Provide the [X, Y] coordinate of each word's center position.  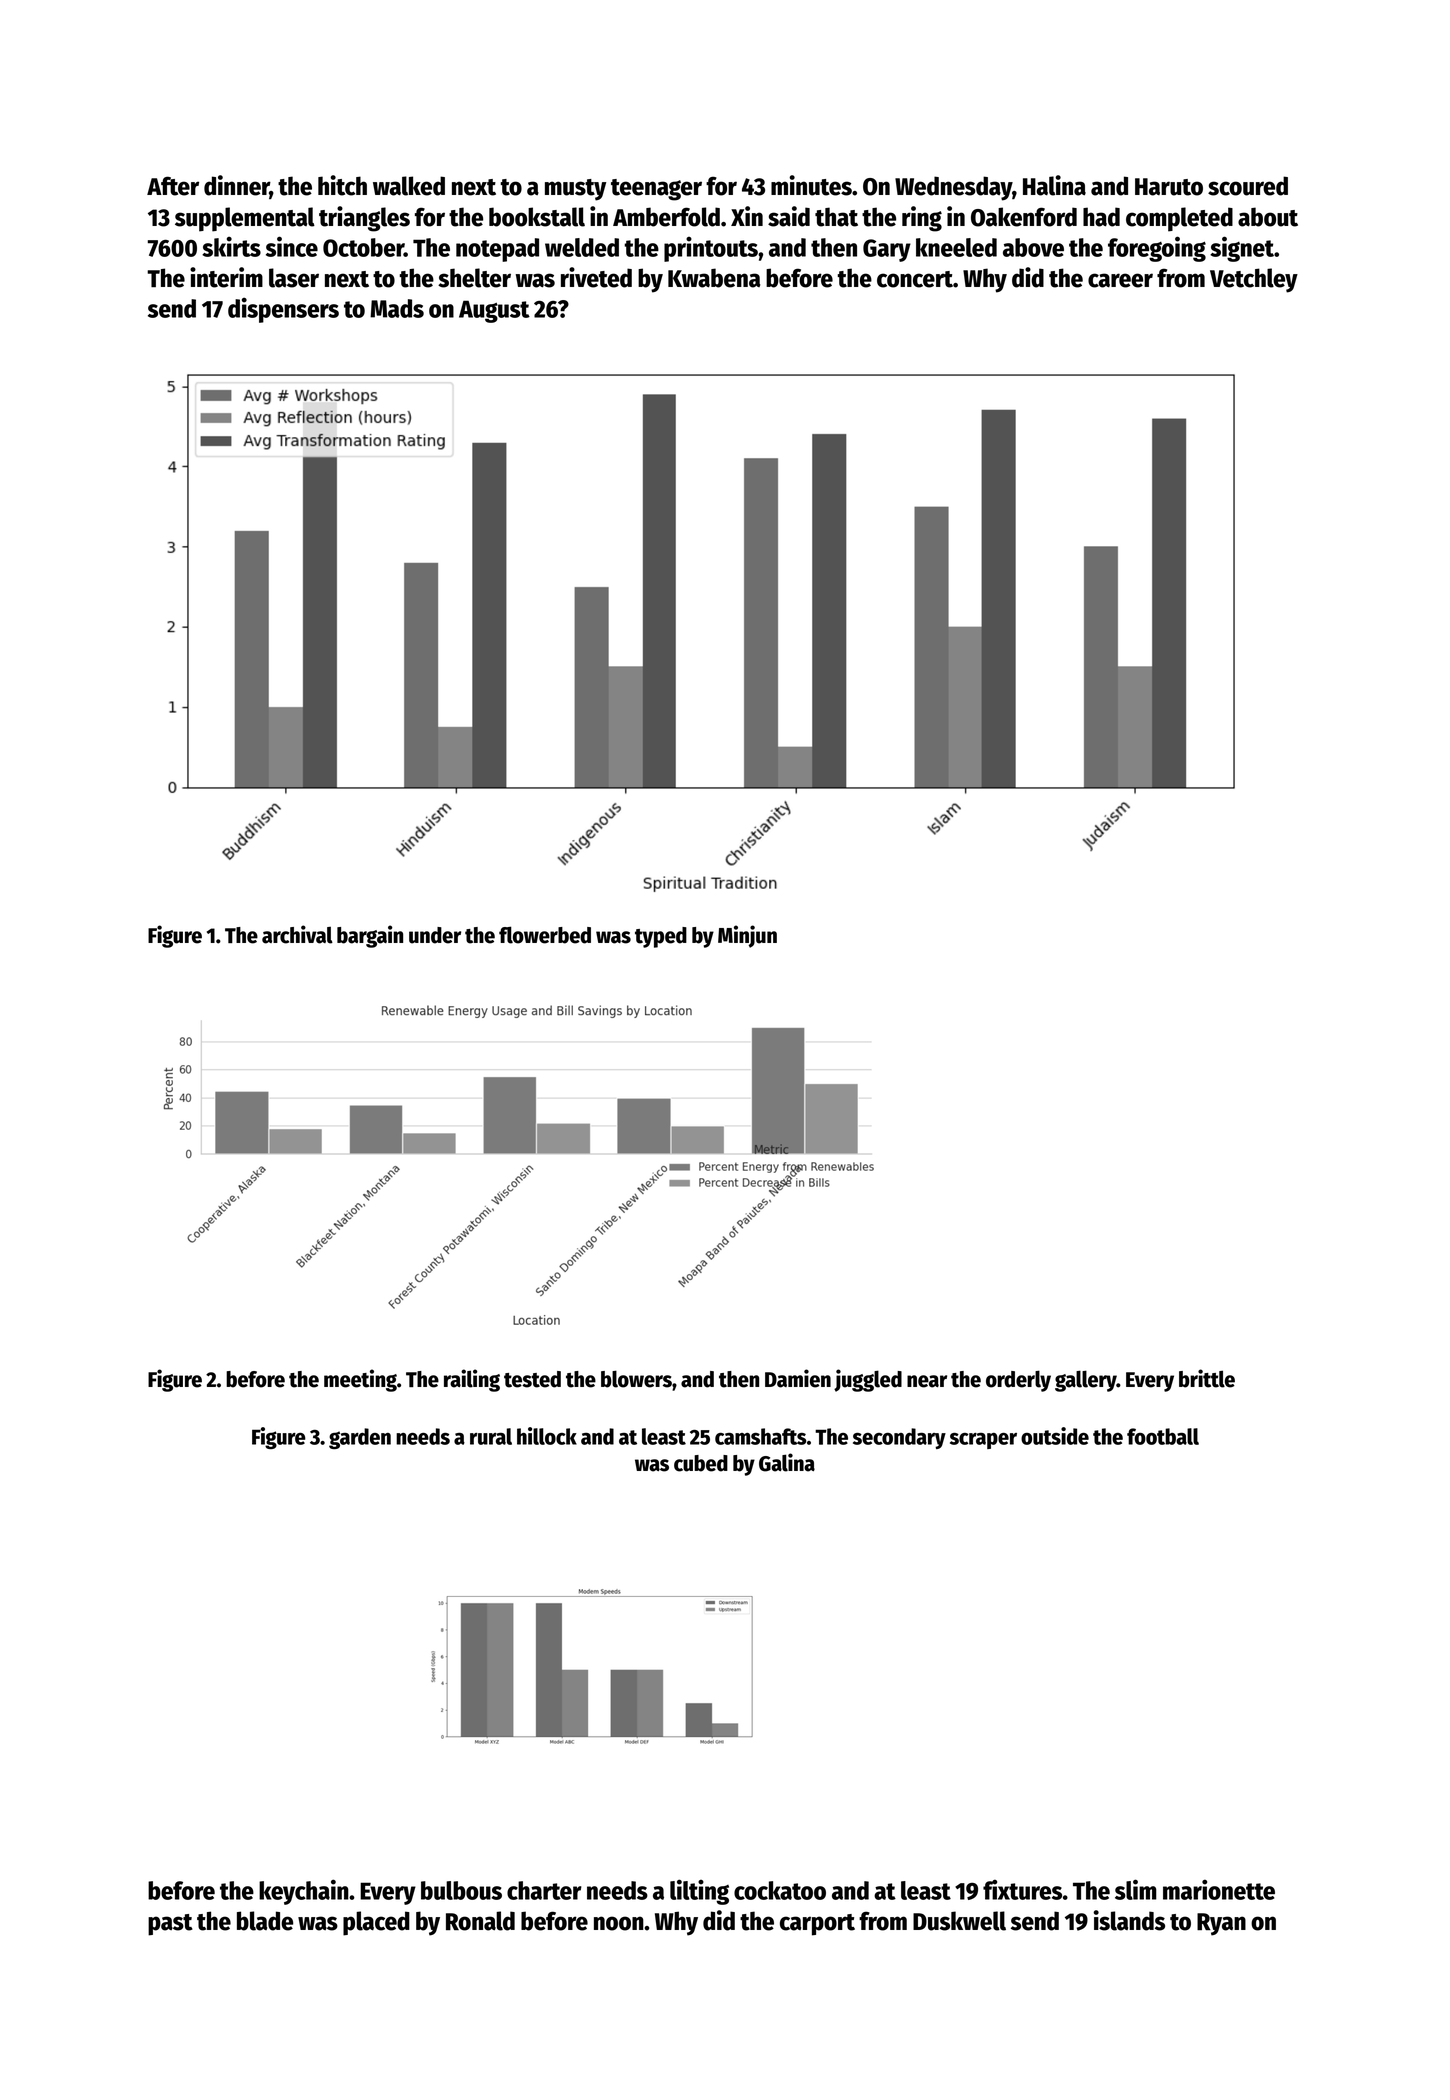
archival [297, 934]
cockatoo [780, 1890]
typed [661, 937]
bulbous [461, 1890]
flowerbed [545, 935]
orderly [1018, 1381]
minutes [811, 185]
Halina [1054, 185]
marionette [1219, 1889]
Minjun [747, 936]
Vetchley [1254, 280]
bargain [370, 936]
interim [226, 277]
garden [360, 1438]
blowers [636, 1379]
